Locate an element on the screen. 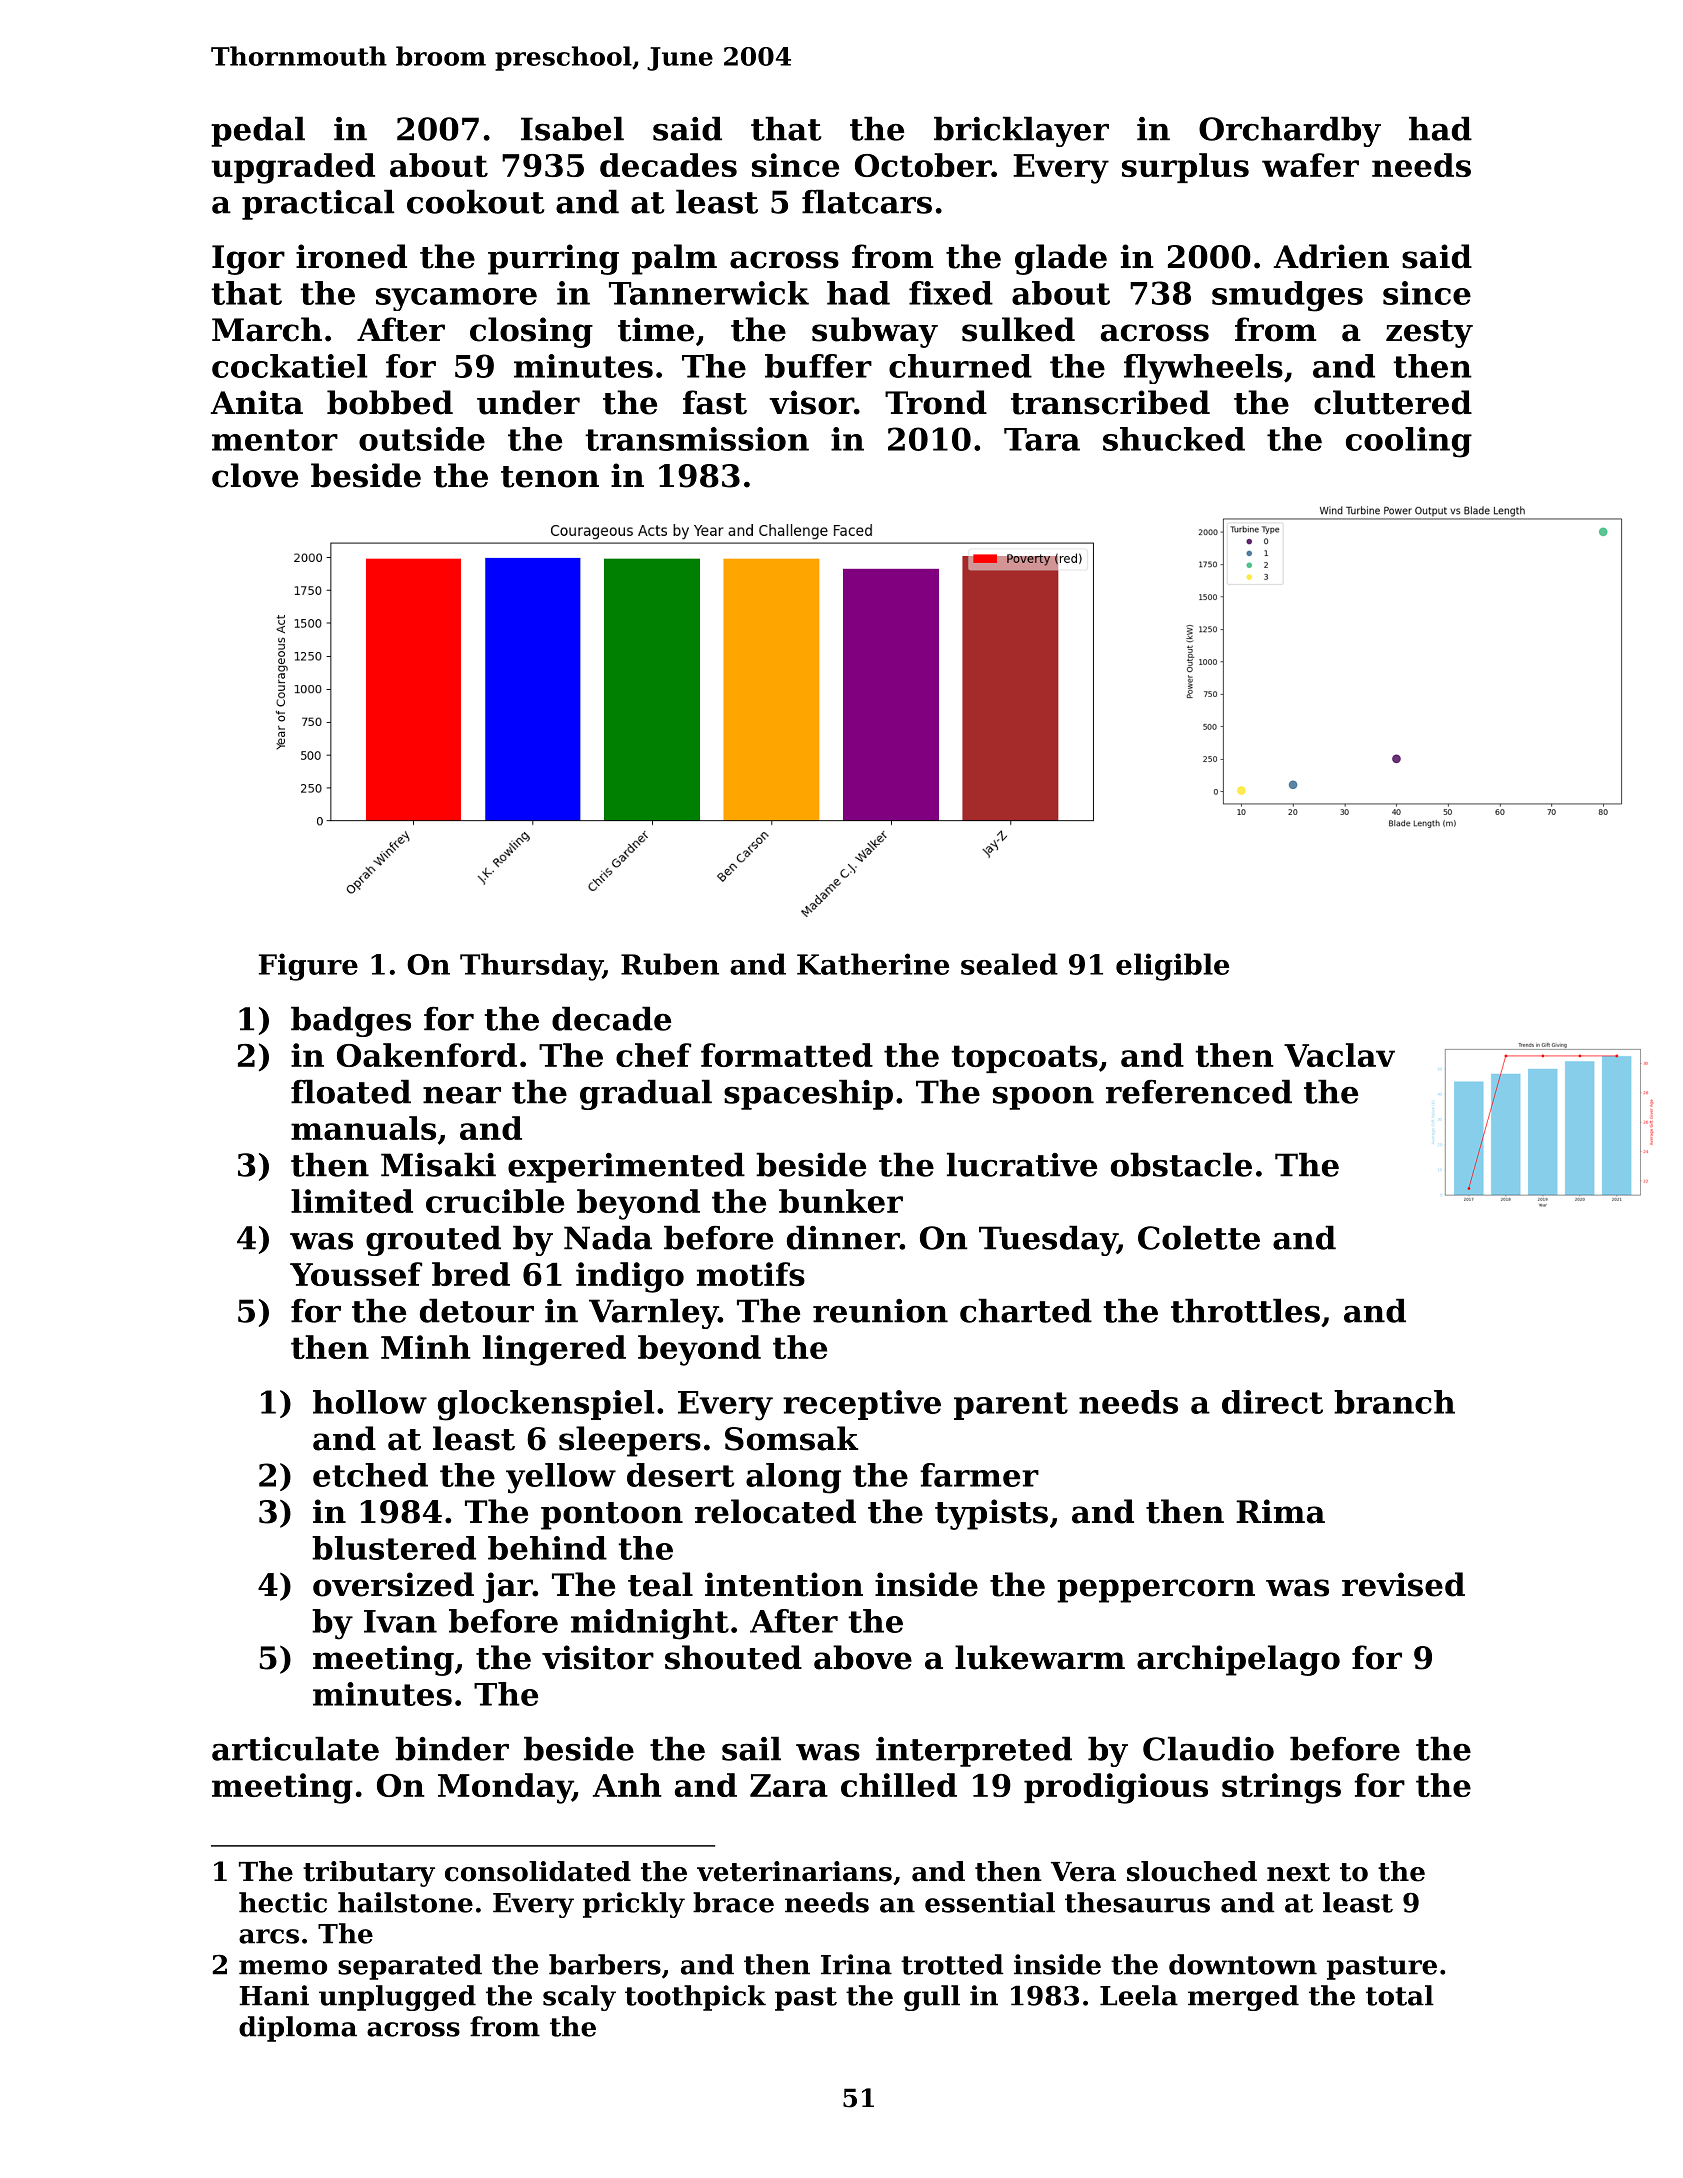  lucrative is located at coordinates (1022, 1164).
